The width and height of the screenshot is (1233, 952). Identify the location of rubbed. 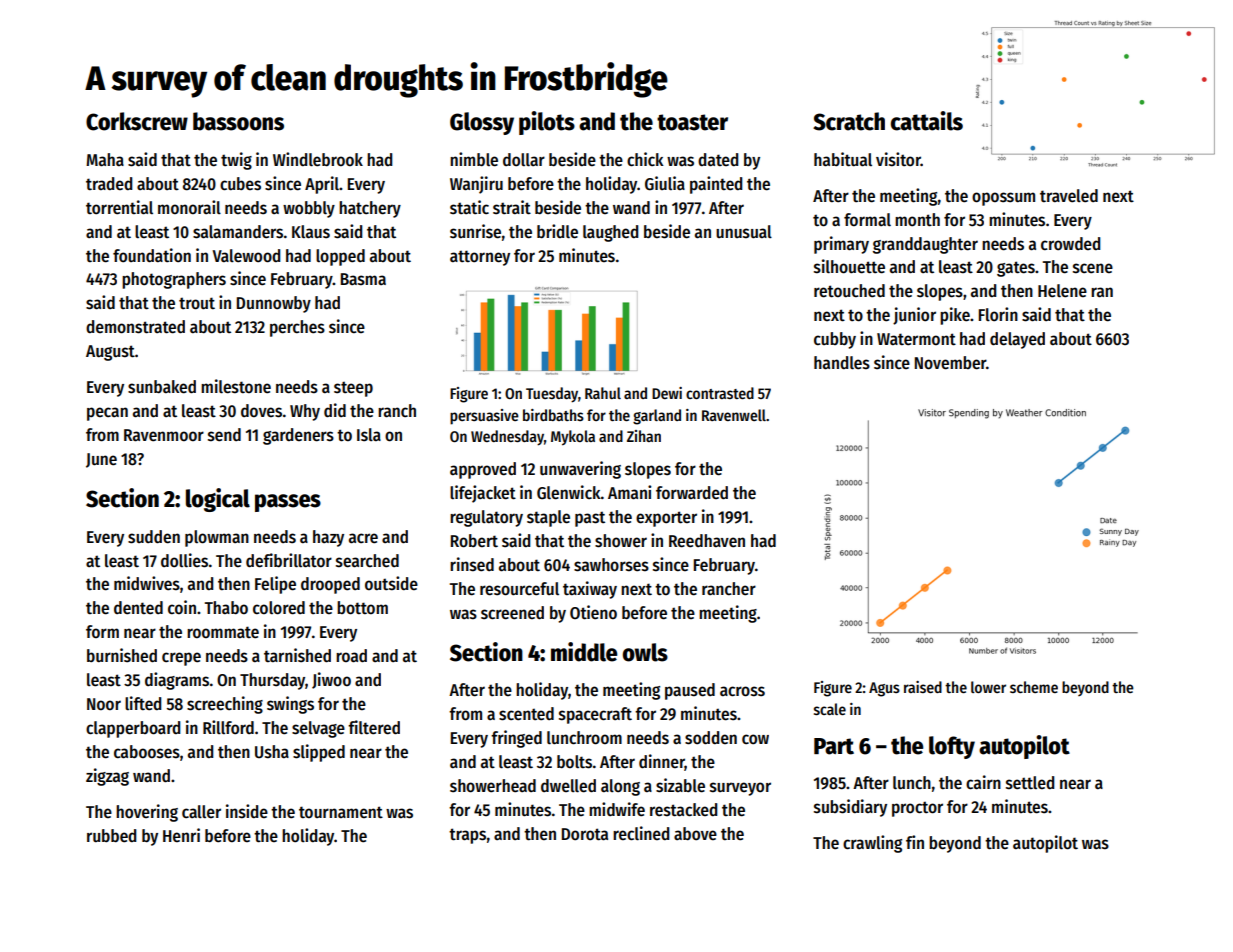
(111, 836).
